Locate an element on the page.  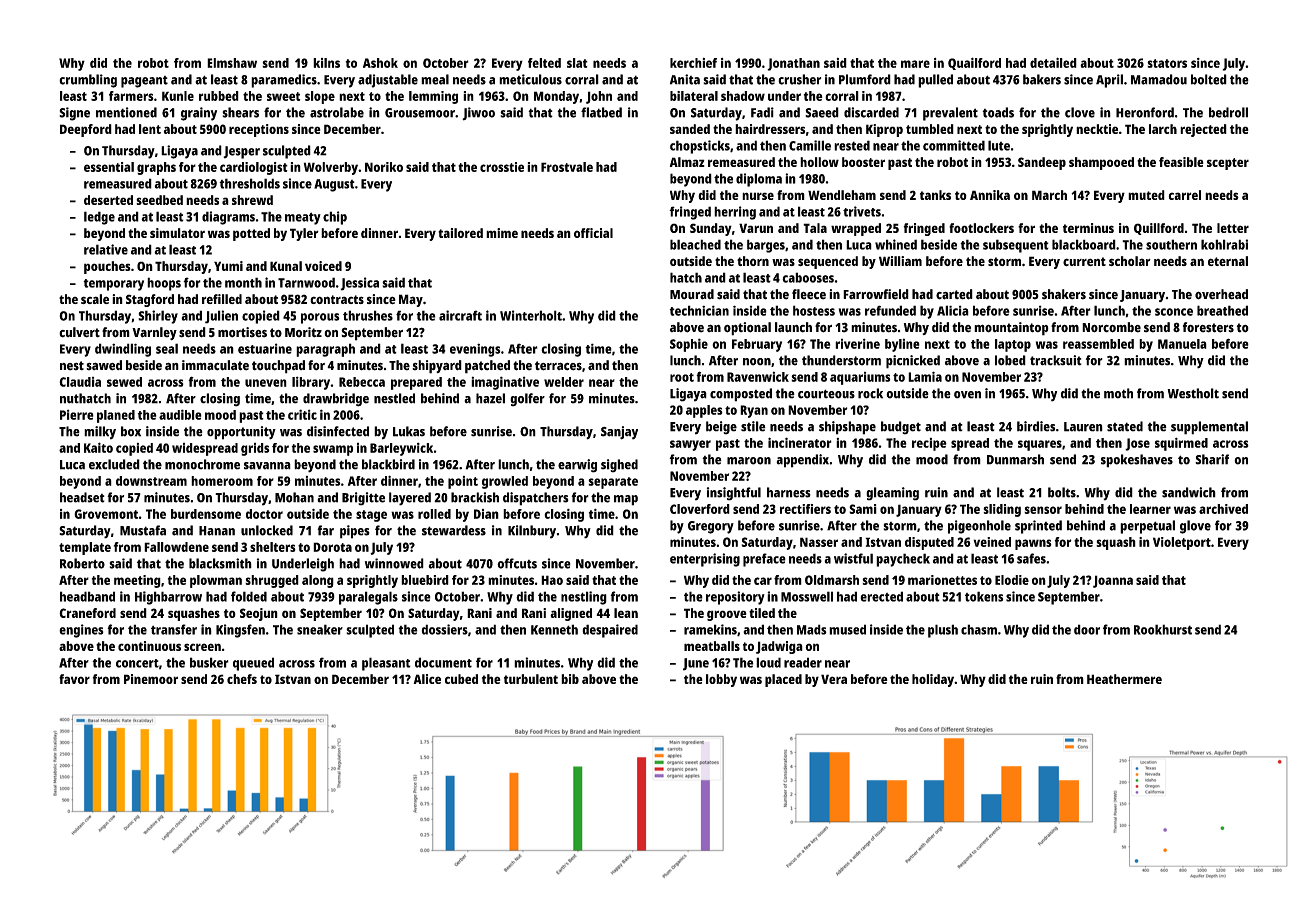
felted is located at coordinates (544, 63).
